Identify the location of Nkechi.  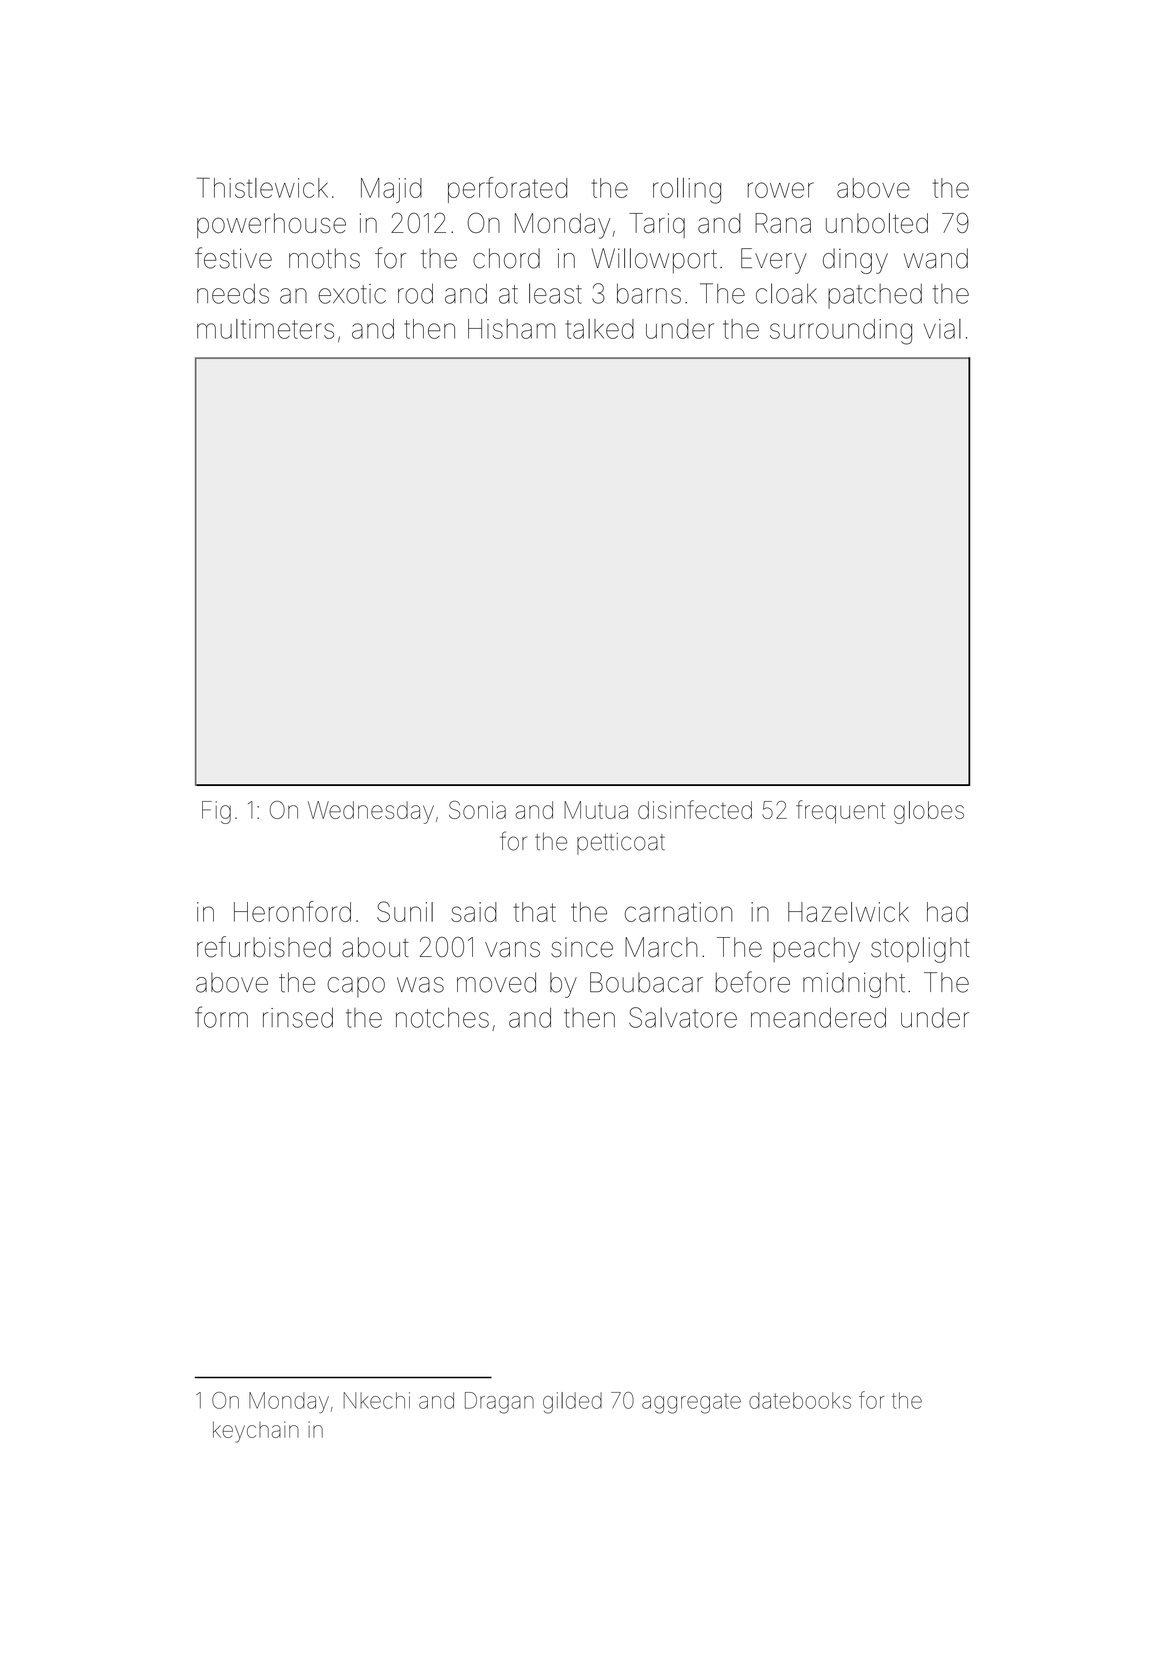
(377, 1400).
